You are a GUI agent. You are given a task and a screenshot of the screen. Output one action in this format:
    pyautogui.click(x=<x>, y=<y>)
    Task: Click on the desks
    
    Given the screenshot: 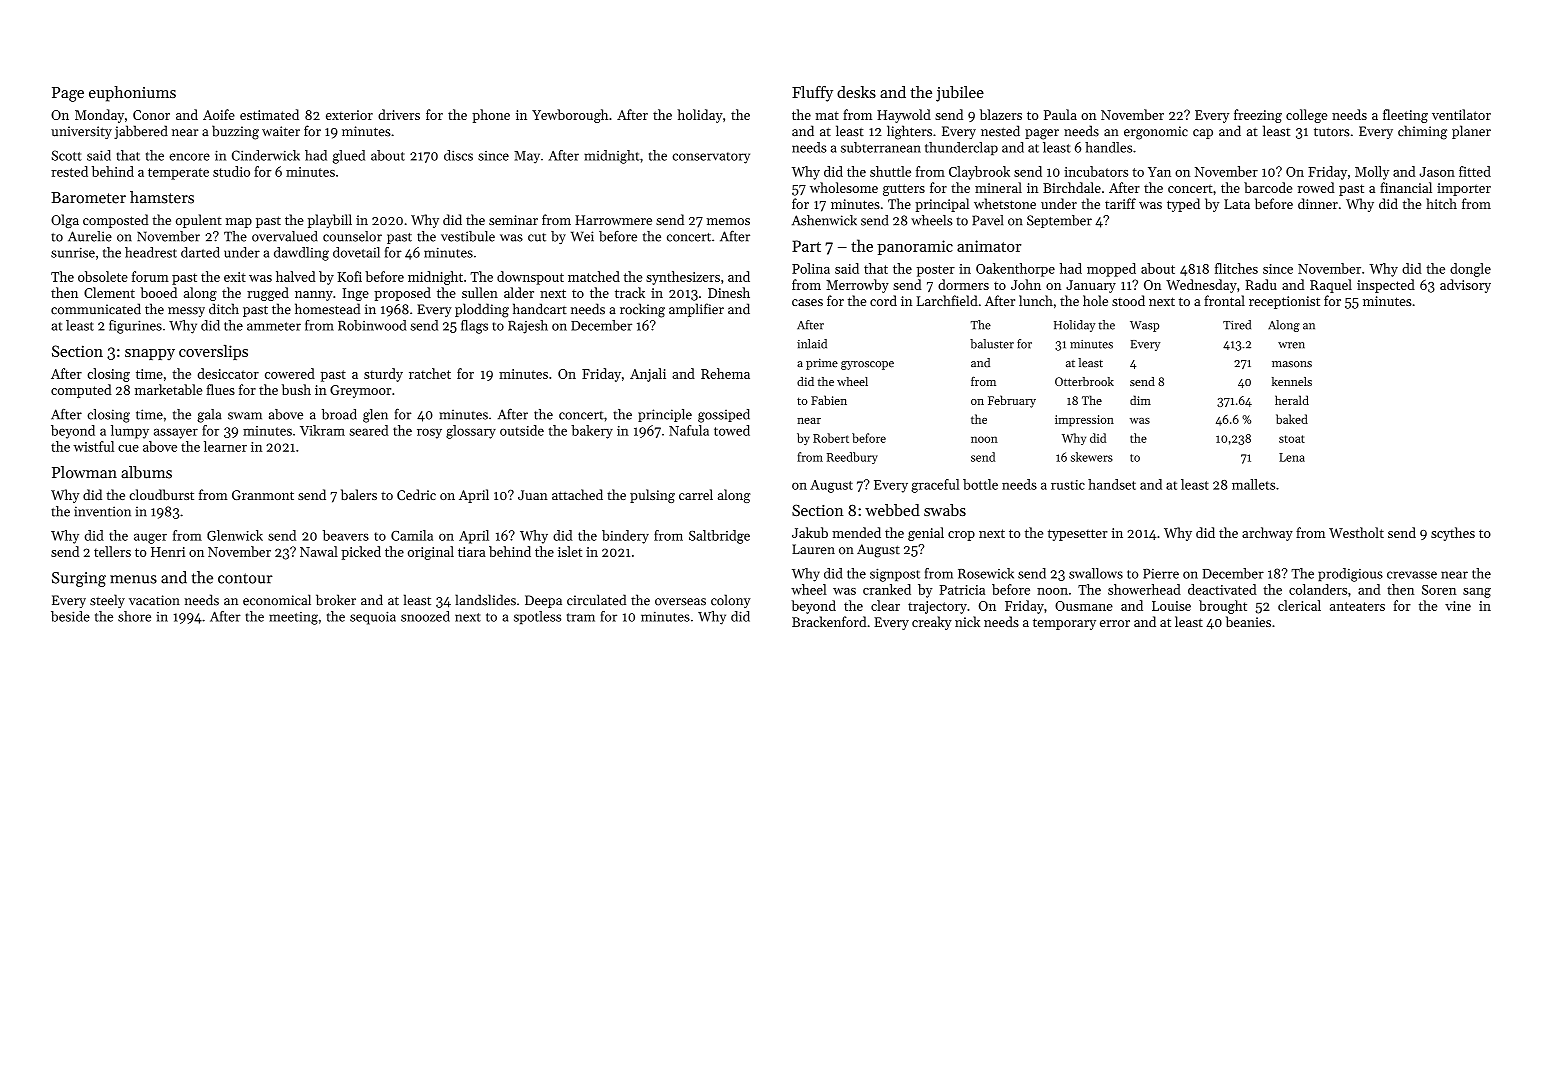 What is the action you would take?
    pyautogui.click(x=856, y=92)
